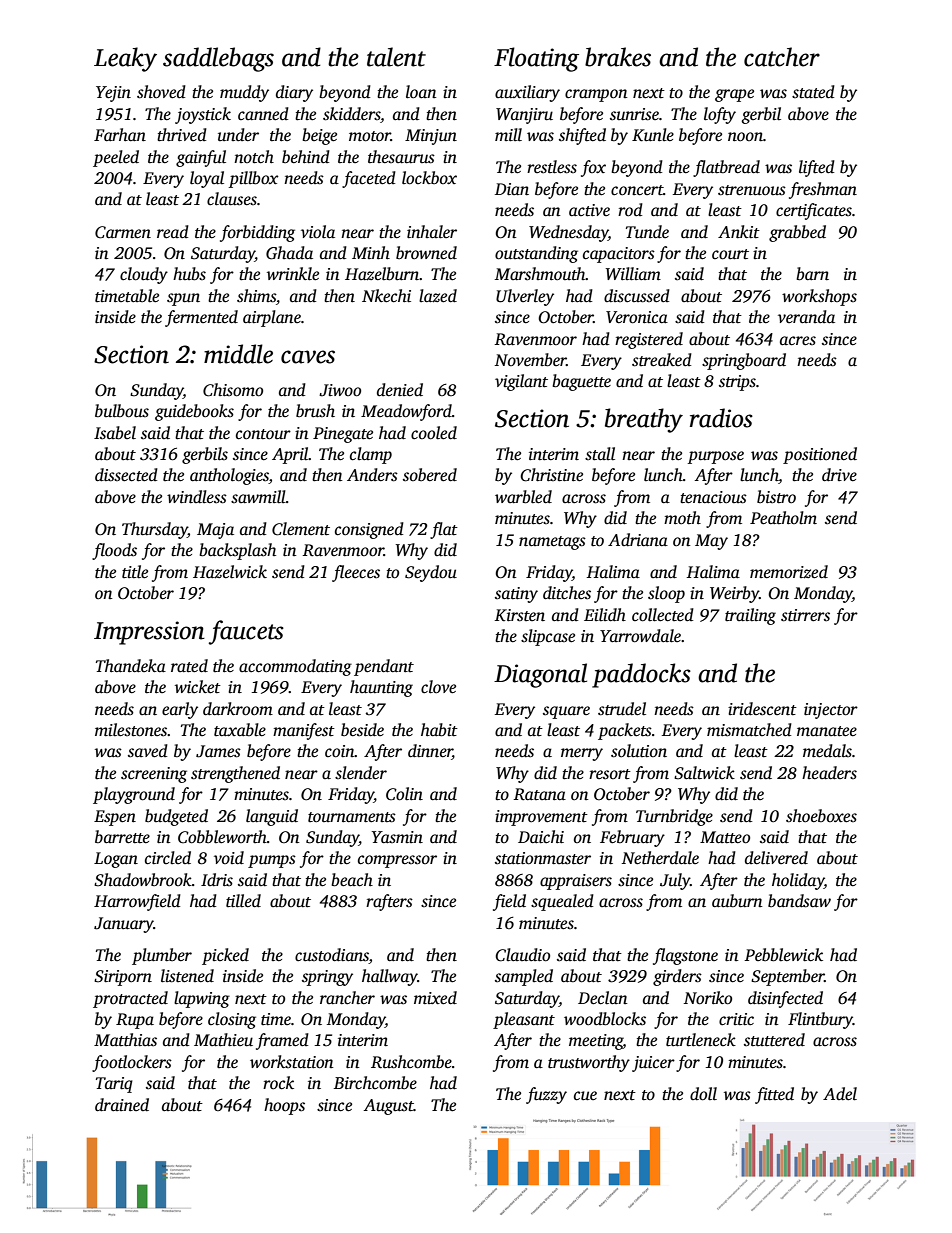 The width and height of the screenshot is (952, 1233). Describe the element at coordinates (223, 1040) in the screenshot. I see `Mathieu` at that location.
